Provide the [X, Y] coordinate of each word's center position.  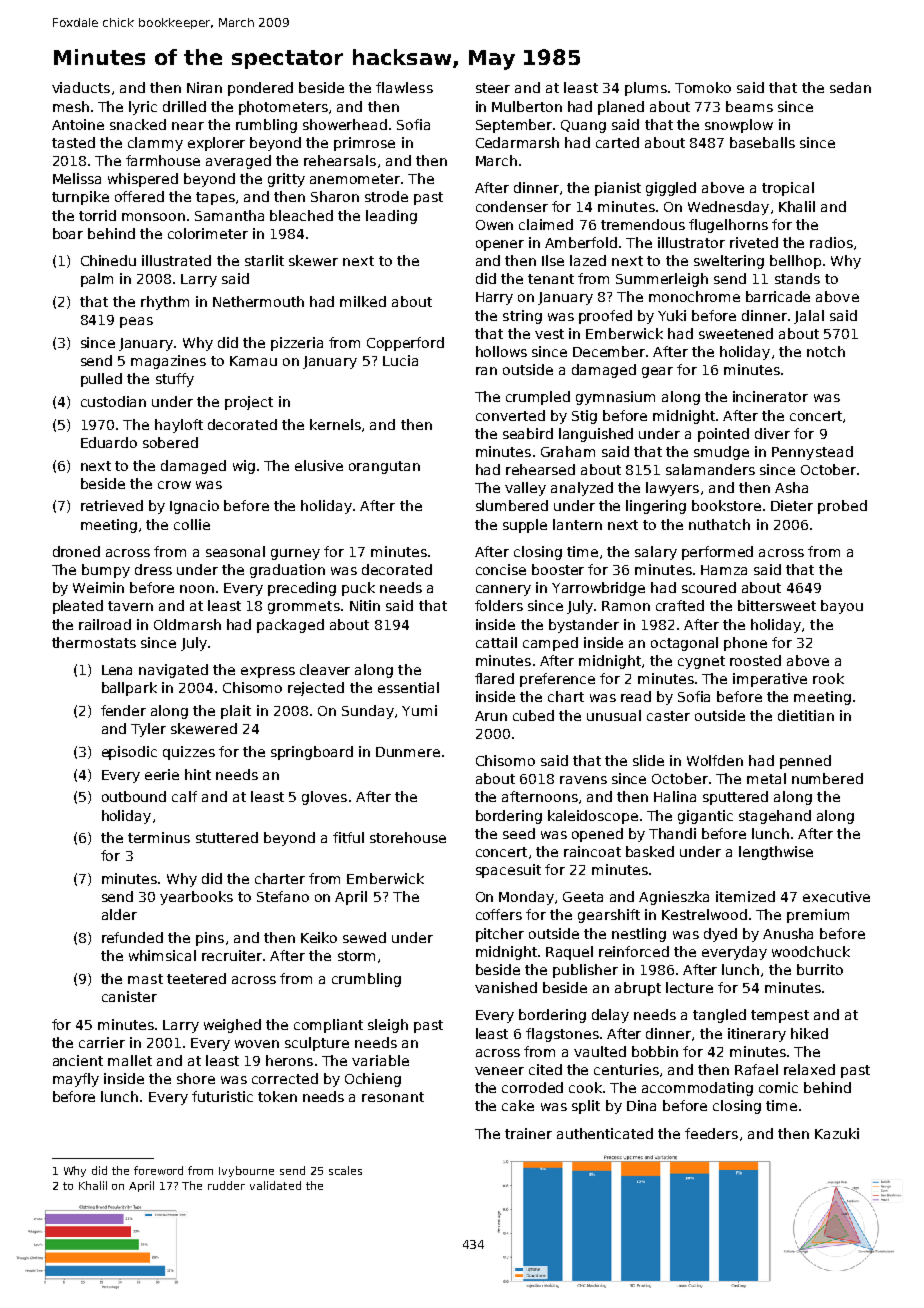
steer [493, 88]
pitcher [500, 935]
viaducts [81, 87]
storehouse [408, 837]
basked [650, 851]
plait [236, 712]
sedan [850, 87]
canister [129, 996]
